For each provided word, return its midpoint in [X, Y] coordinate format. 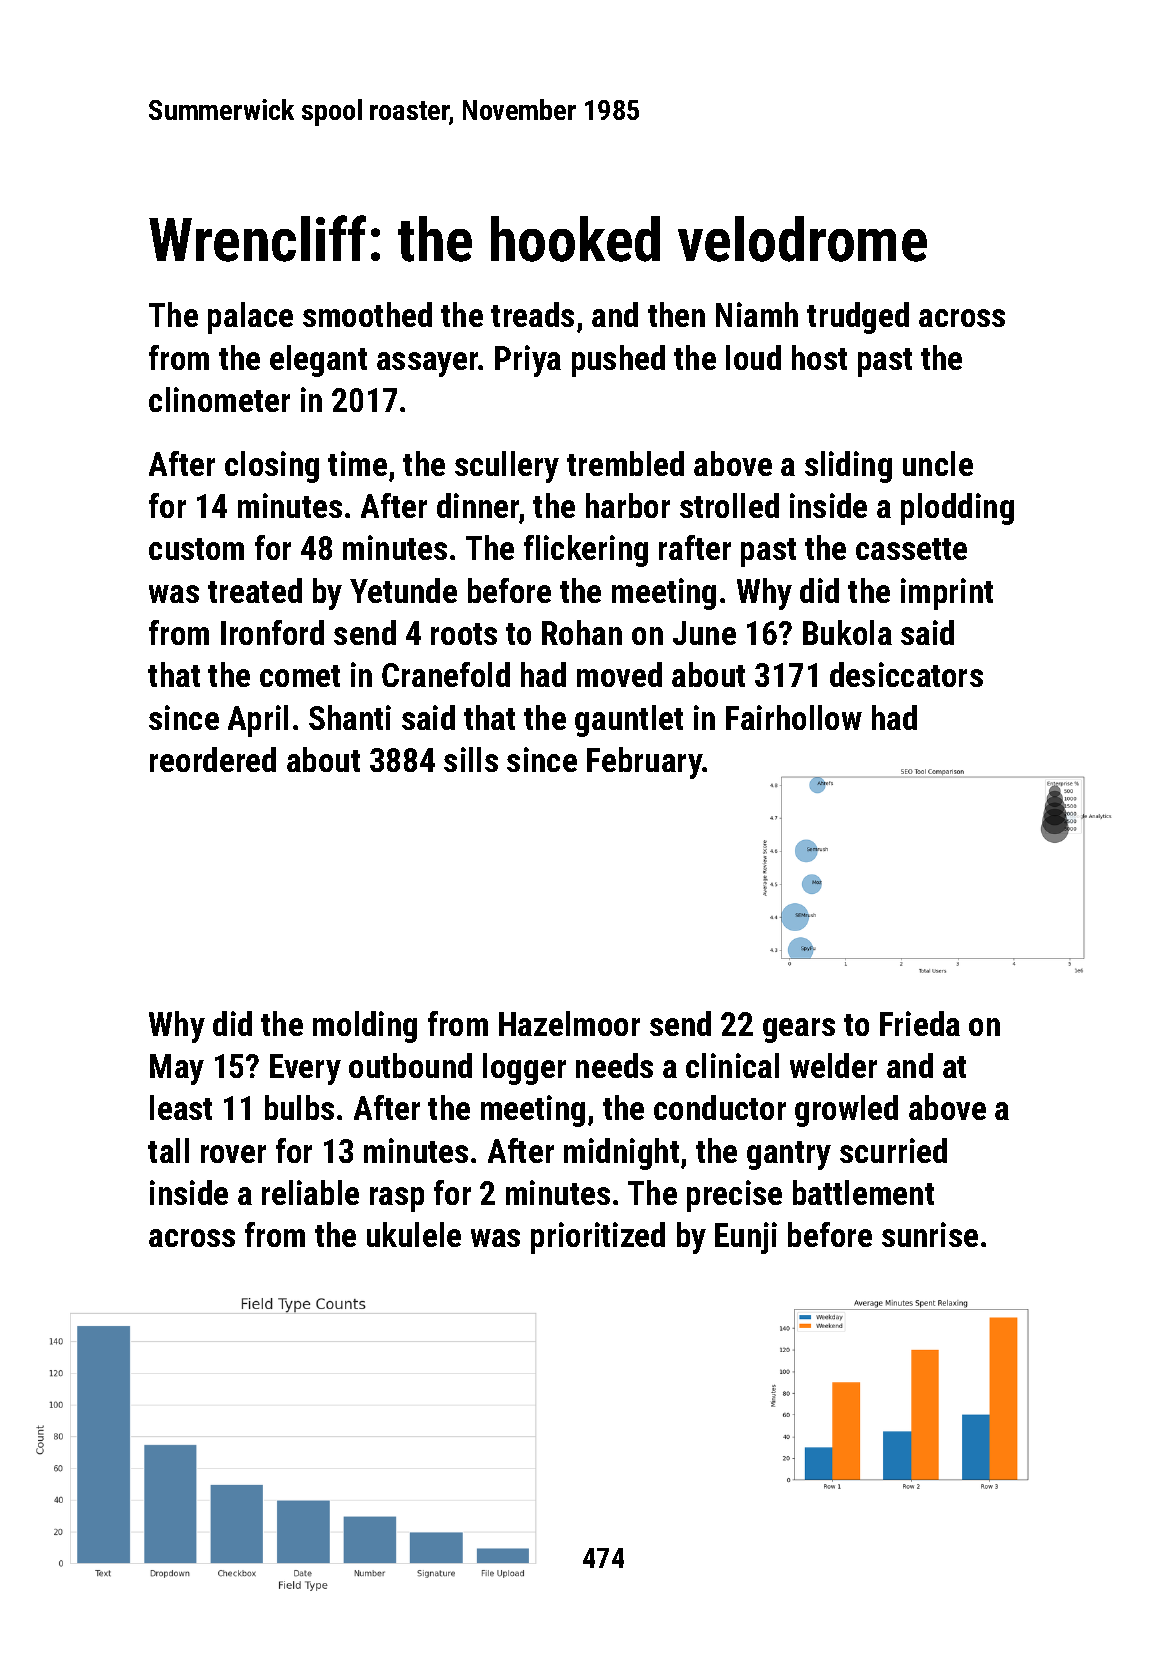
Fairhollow [794, 717]
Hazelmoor [569, 1023]
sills [471, 759]
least [181, 1107]
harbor [628, 505]
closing [272, 467]
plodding [957, 509]
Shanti [350, 717]
